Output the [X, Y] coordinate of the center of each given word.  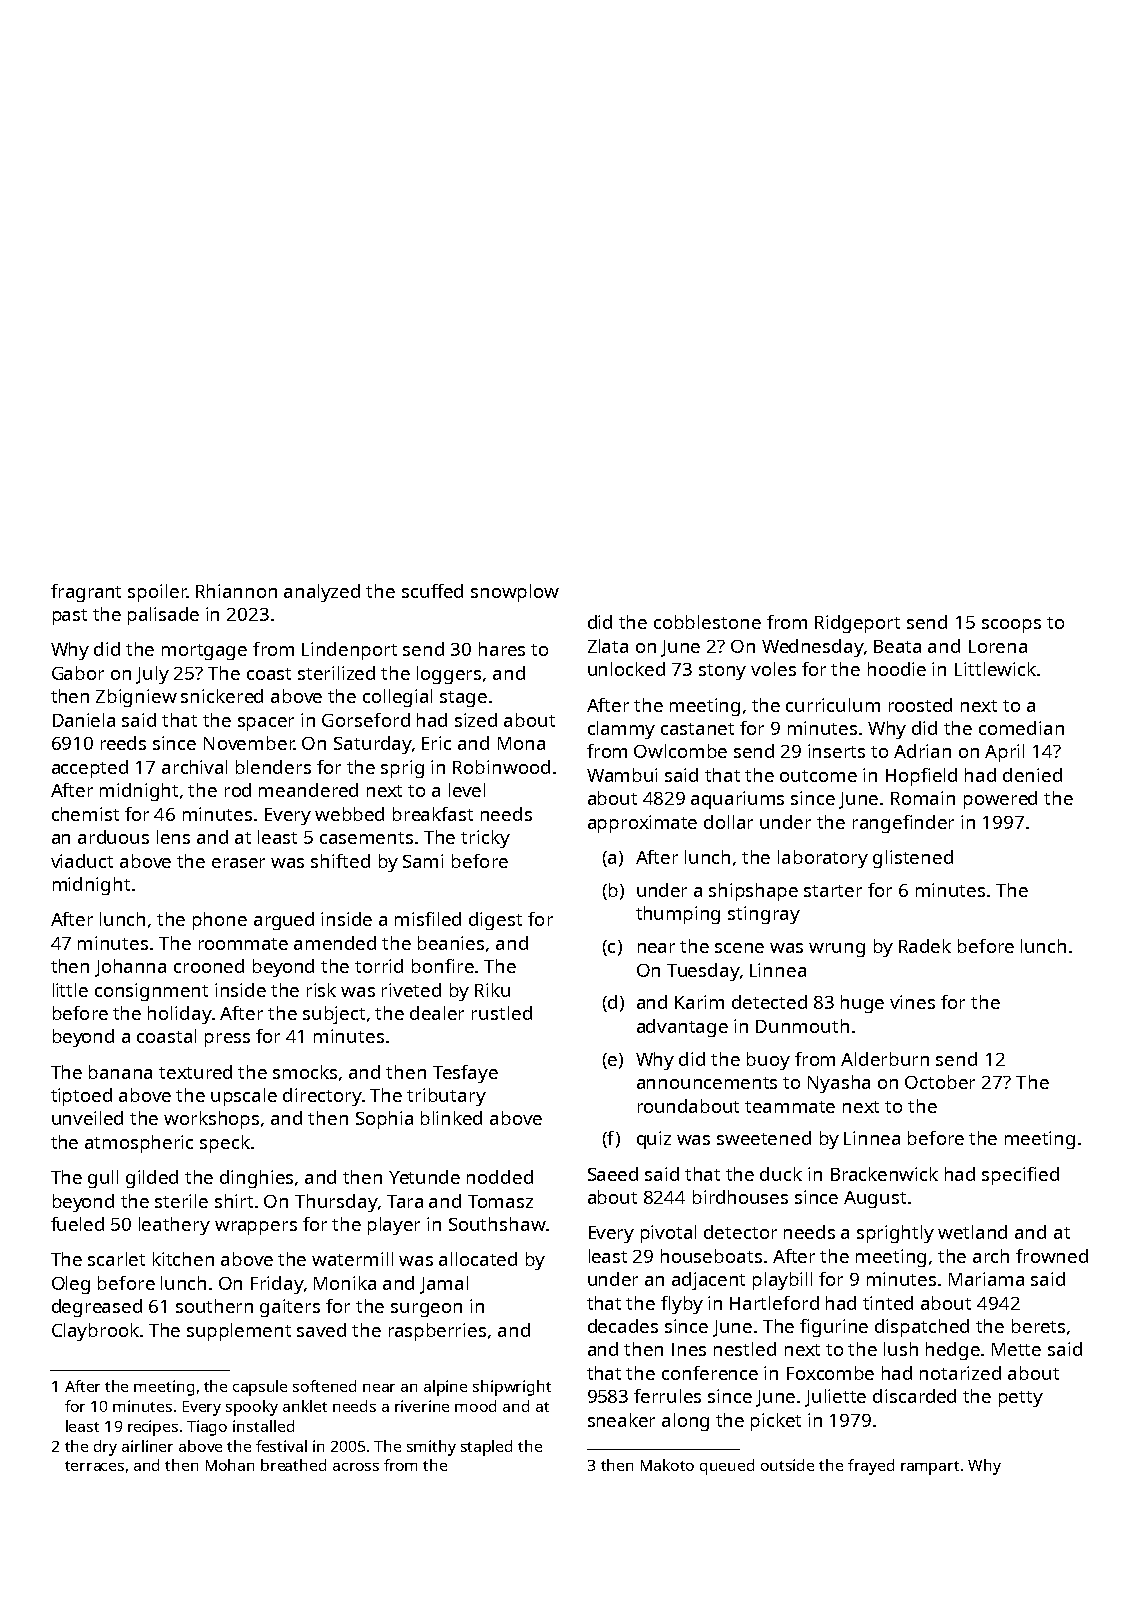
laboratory [823, 859]
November [249, 743]
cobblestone [707, 622]
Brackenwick [884, 1174]
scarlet [116, 1259]
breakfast [433, 814]
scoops [1011, 626]
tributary [446, 1097]
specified [1020, 1176]
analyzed [322, 593]
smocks [305, 1072]
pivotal [668, 1234]
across [356, 1467]
